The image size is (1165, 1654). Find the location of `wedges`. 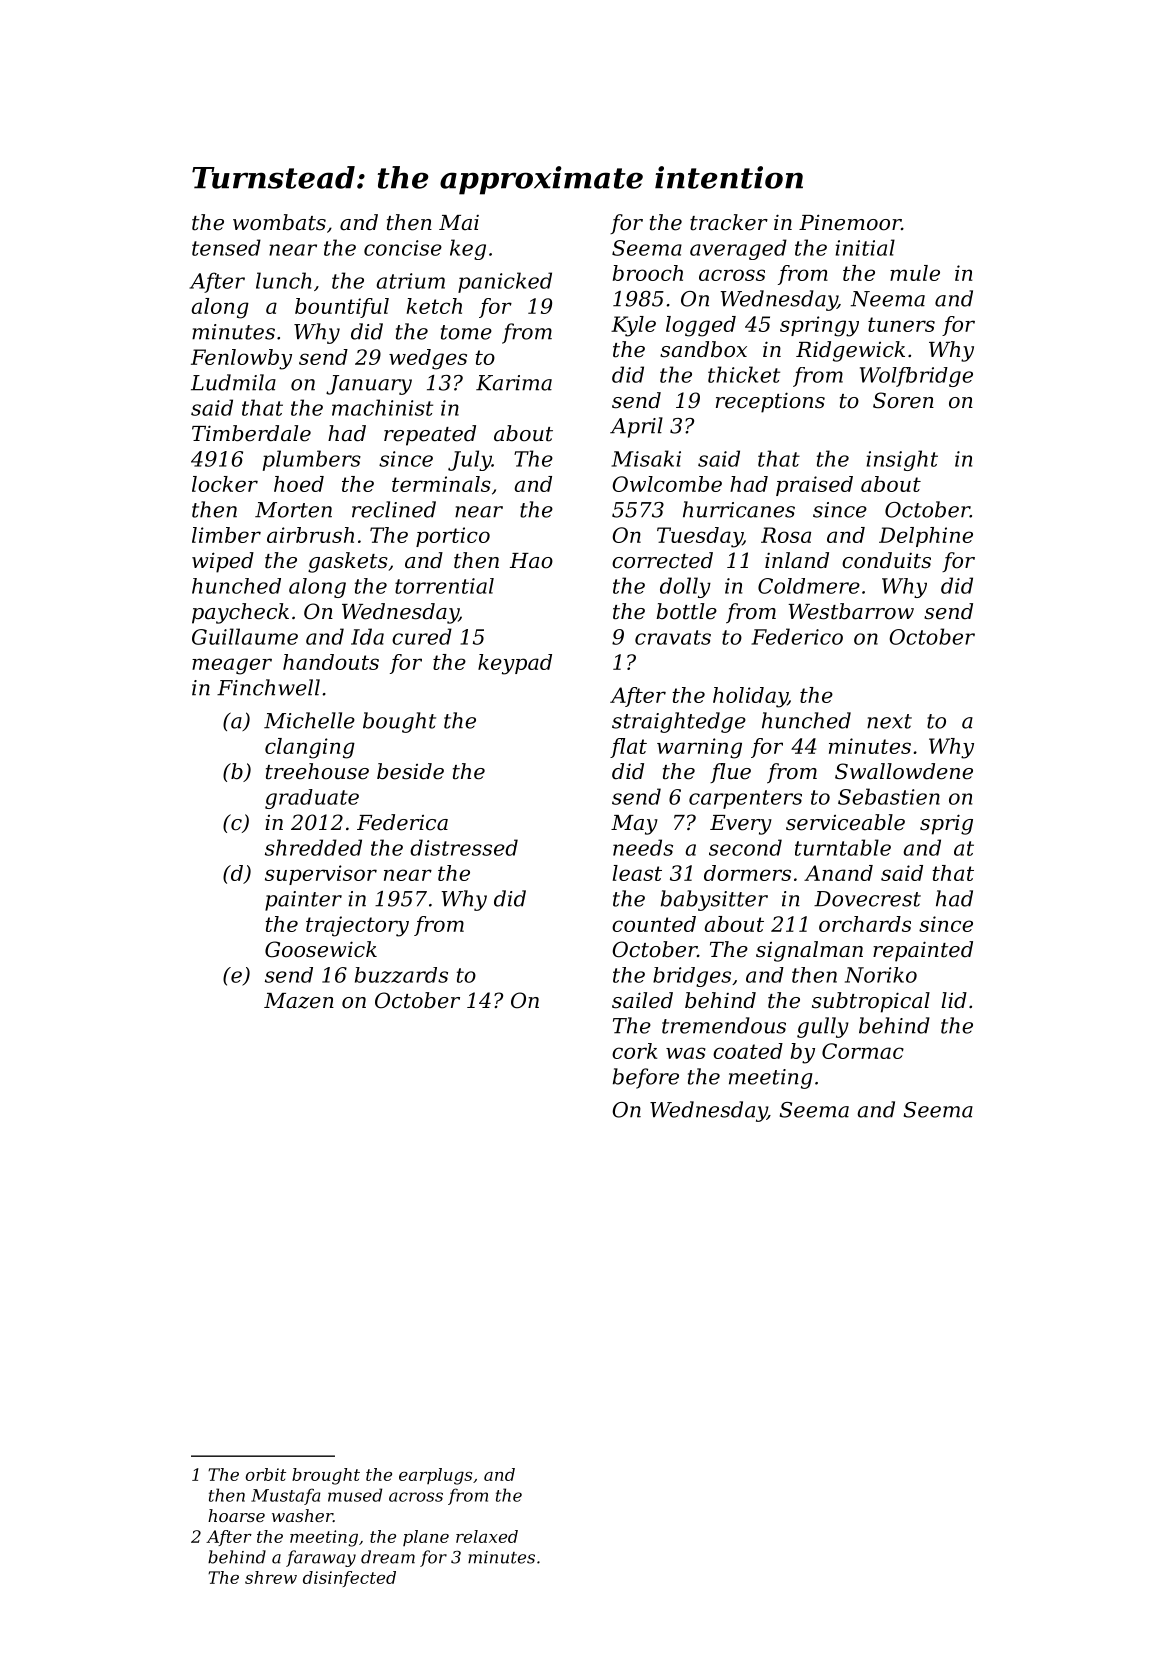

wedges is located at coordinates (428, 359).
